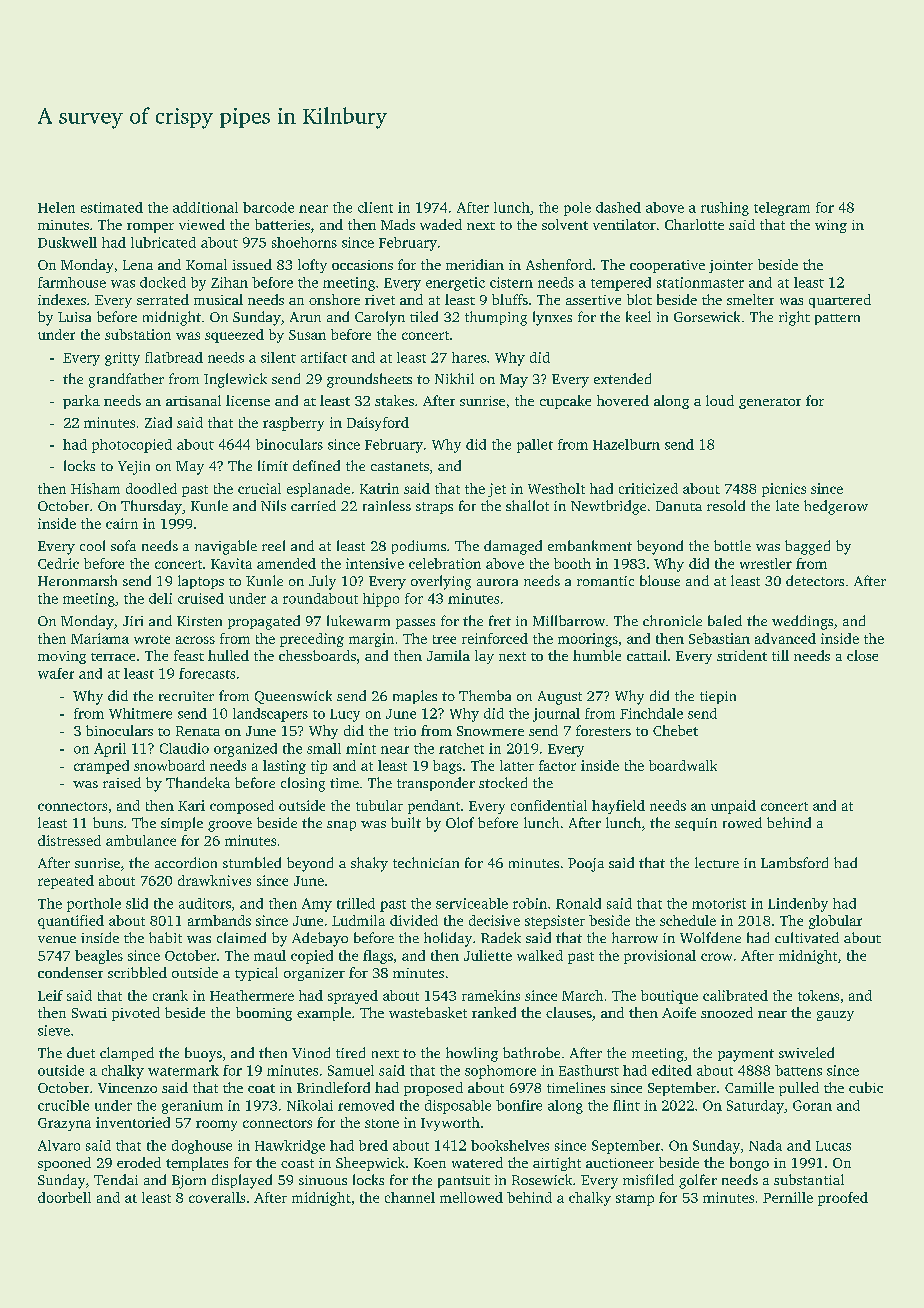  What do you see at coordinates (635, 1200) in the document?
I see `stamp` at bounding box center [635, 1200].
